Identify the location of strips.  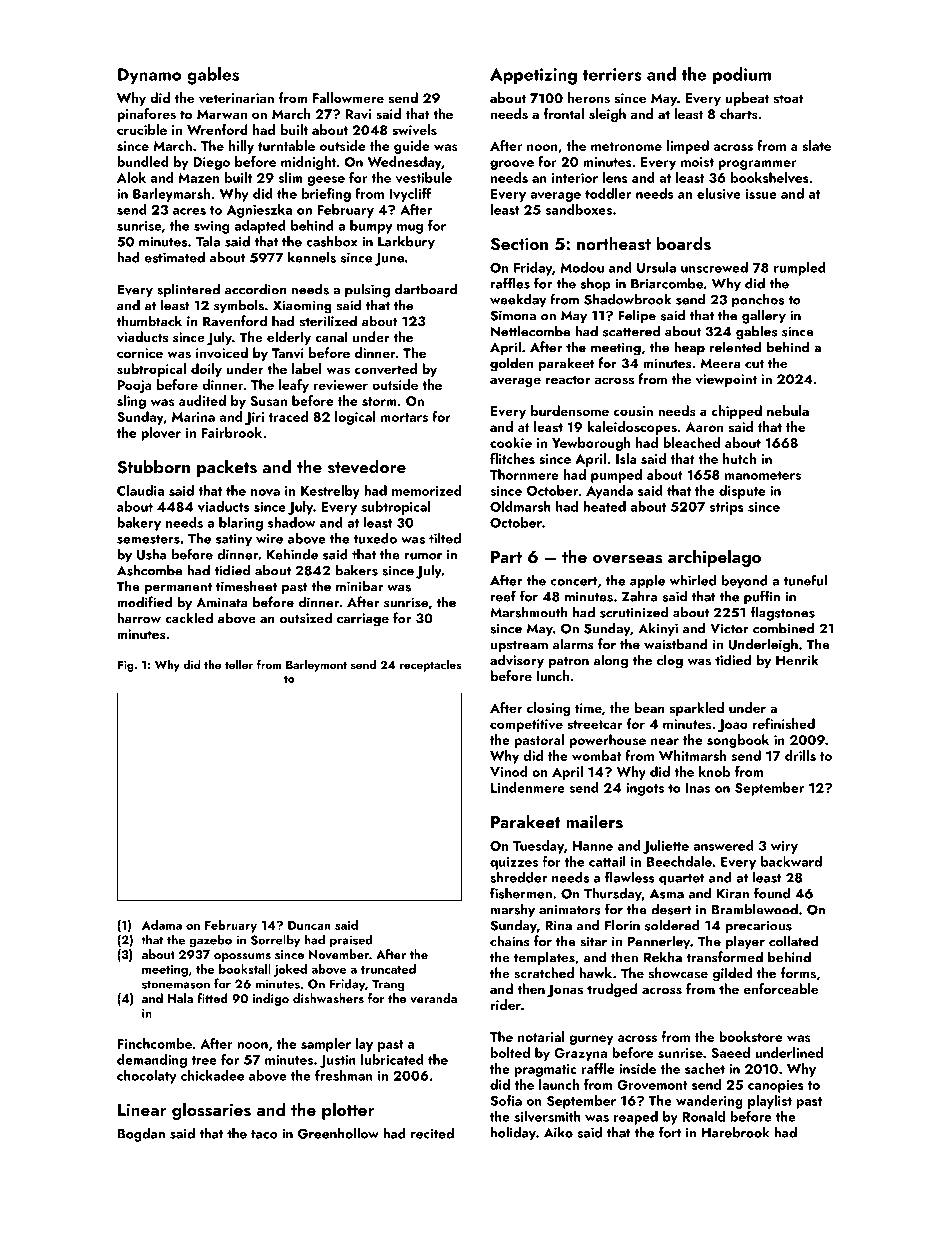
(727, 508).
